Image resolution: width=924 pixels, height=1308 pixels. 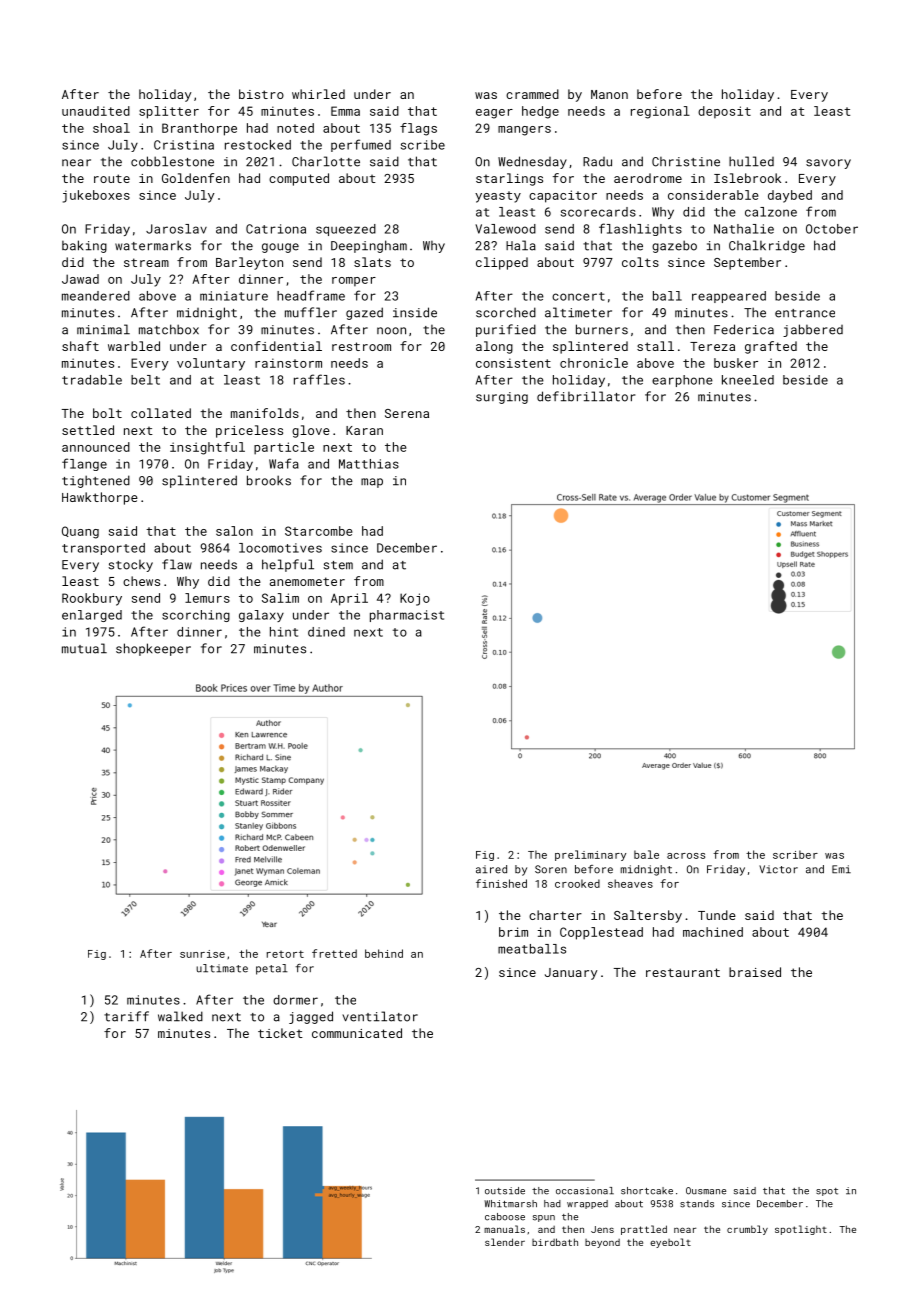 What do you see at coordinates (126, 1016) in the screenshot?
I see `tariff` at bounding box center [126, 1016].
